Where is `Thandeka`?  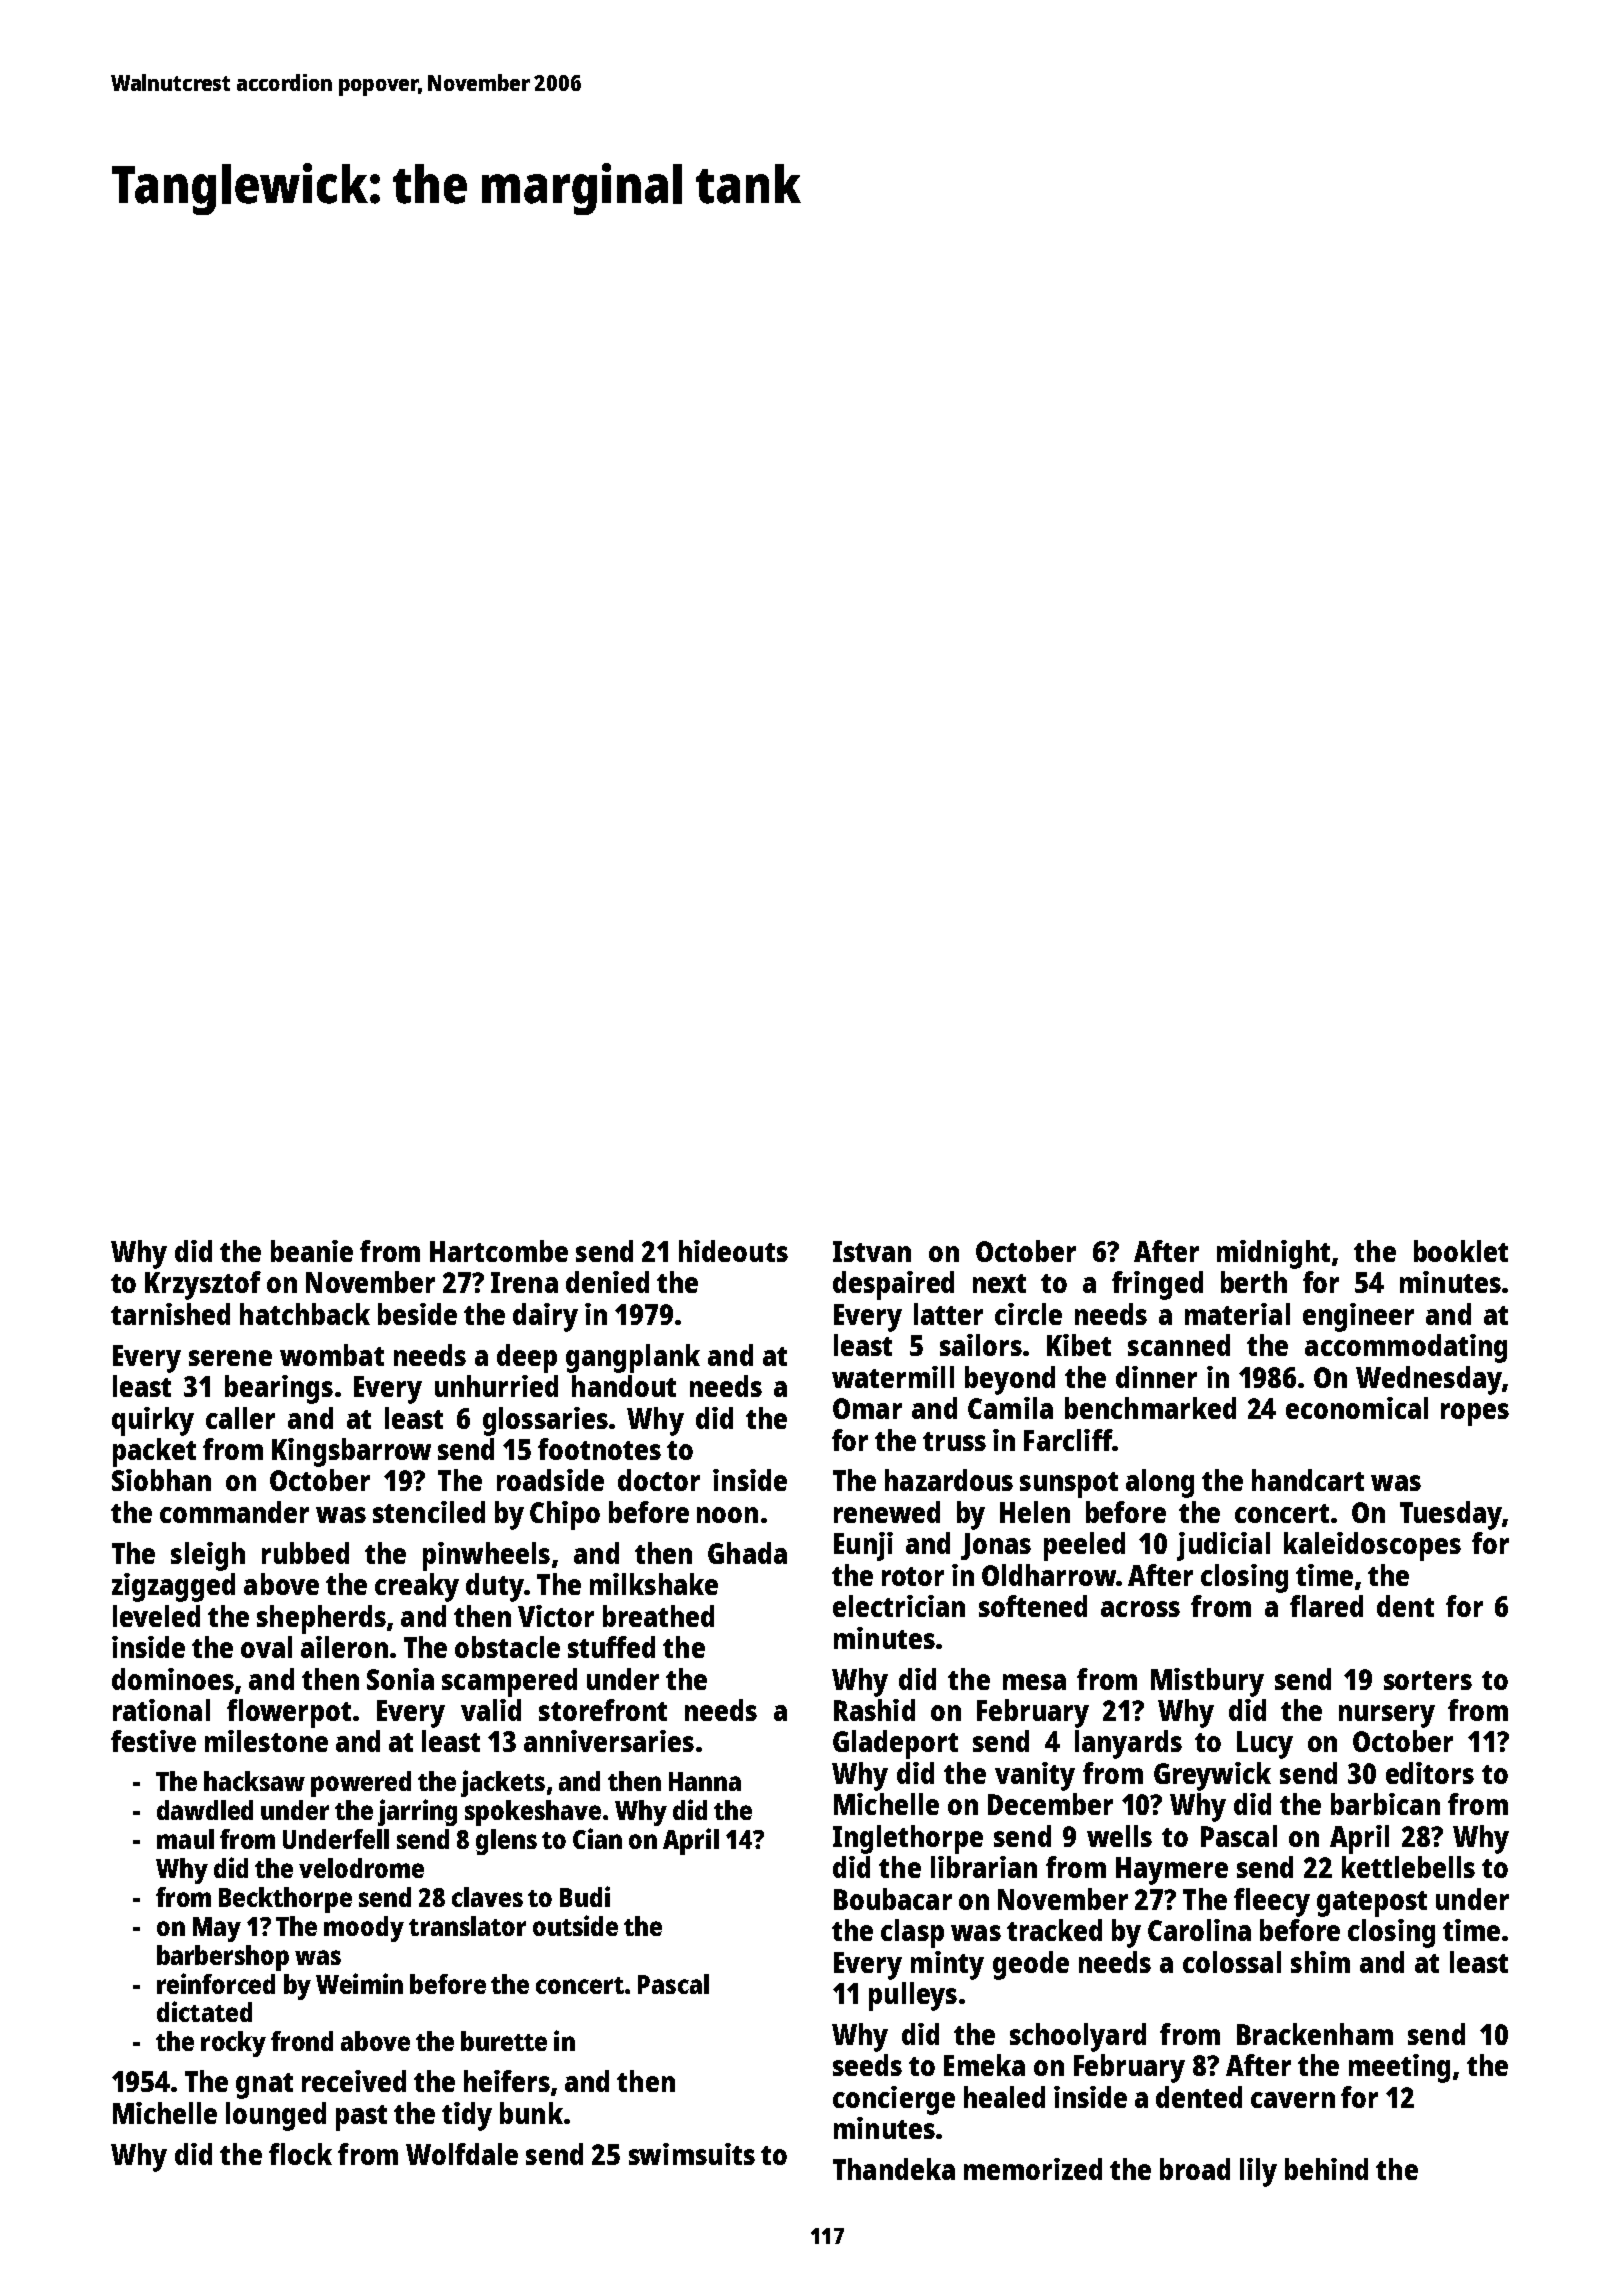 Thandeka is located at coordinates (894, 2169).
